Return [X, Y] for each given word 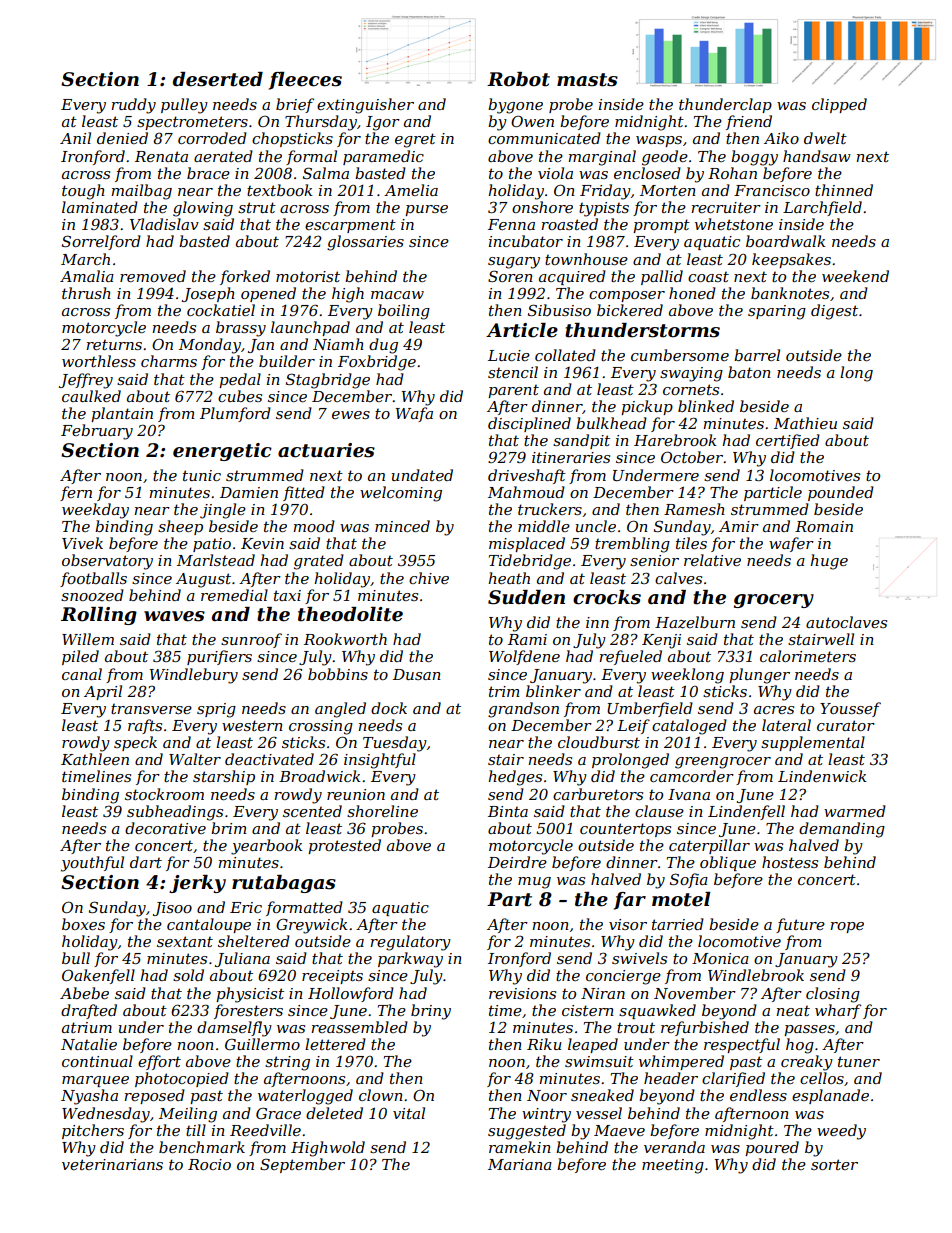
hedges [515, 778]
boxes [83, 924]
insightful [380, 761]
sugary [514, 263]
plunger [759, 676]
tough [83, 192]
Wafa [414, 414]
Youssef [850, 709]
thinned [844, 190]
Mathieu [805, 423]
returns [114, 344]
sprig [216, 710]
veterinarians [112, 1164]
